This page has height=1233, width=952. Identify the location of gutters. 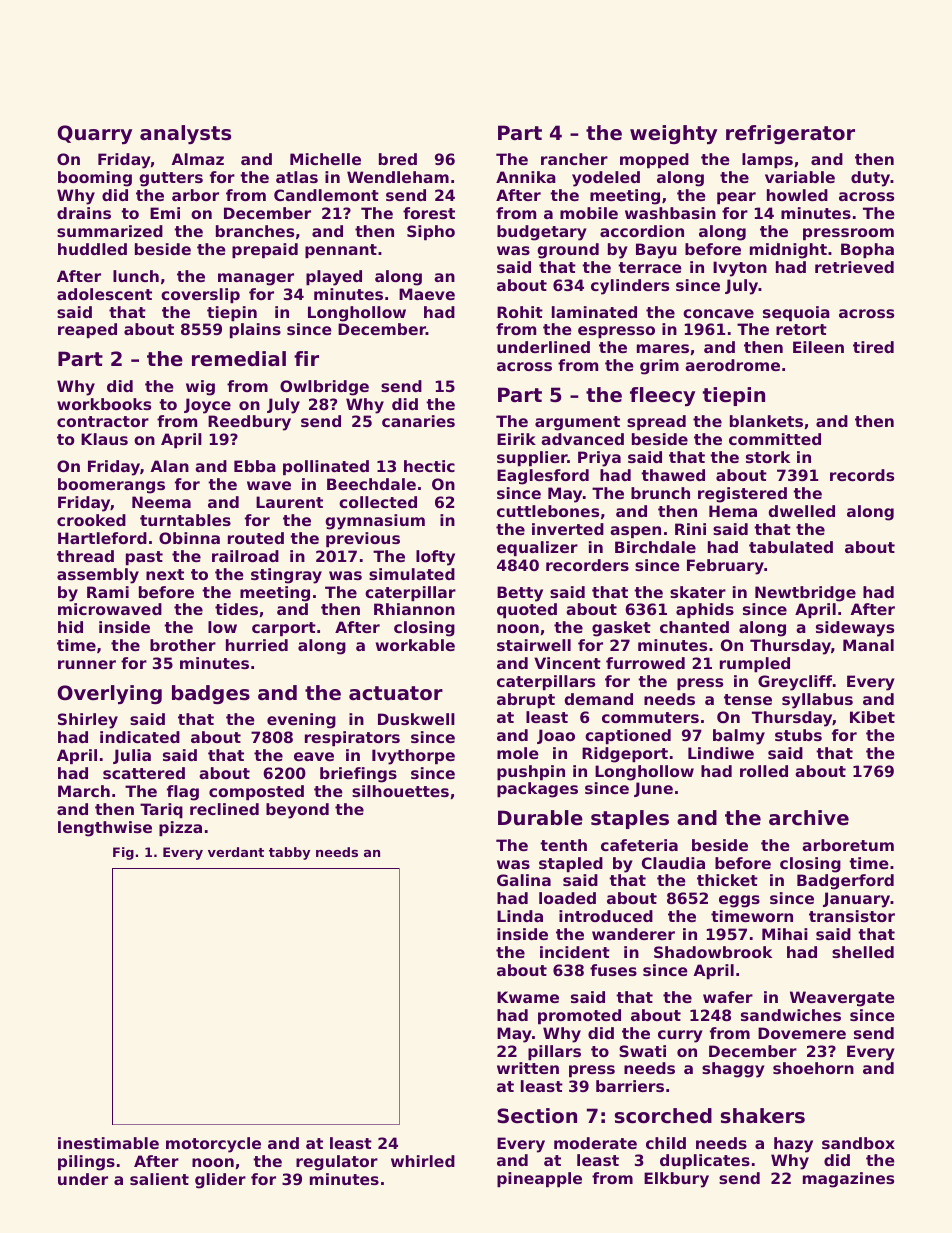
(171, 179).
